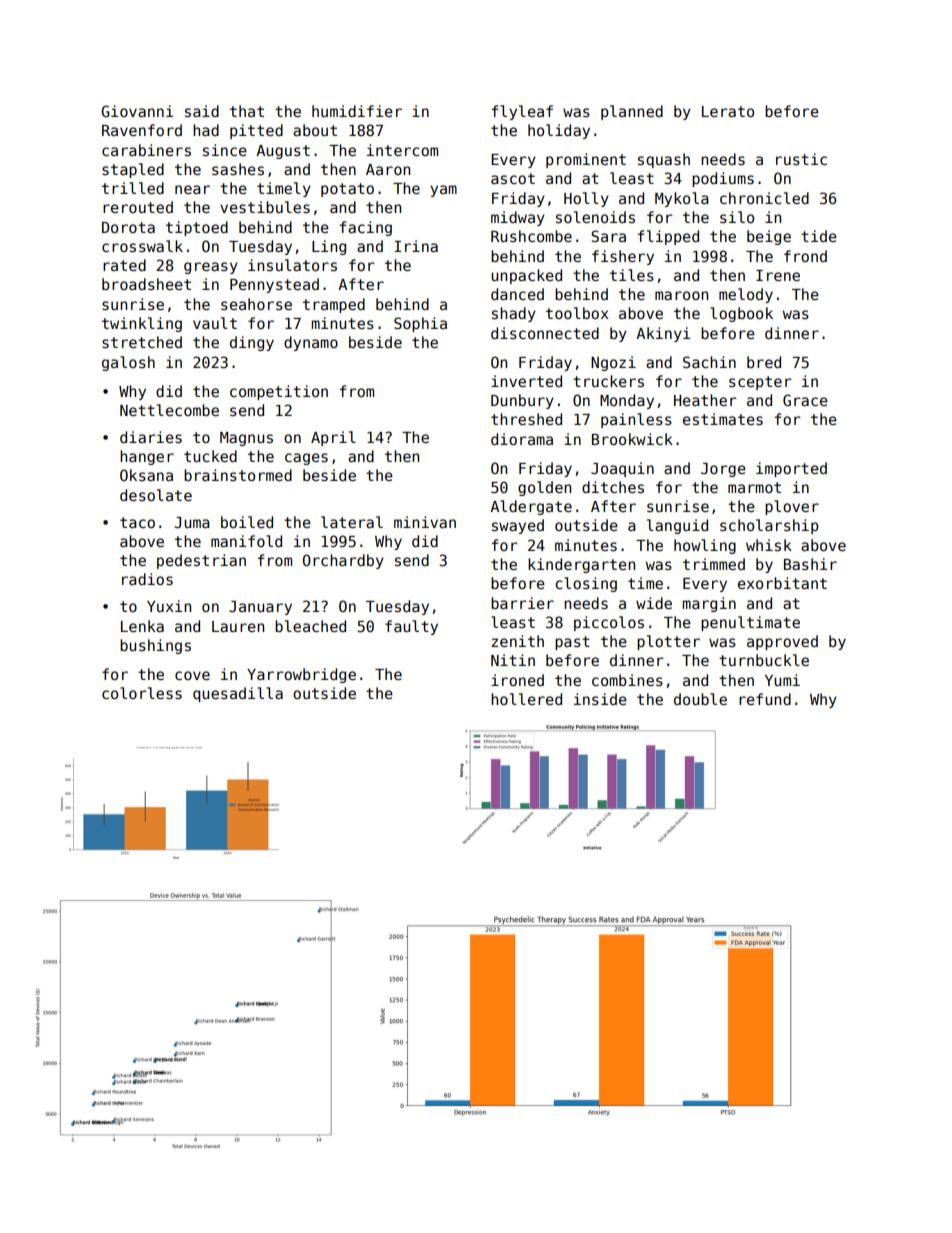 Image resolution: width=952 pixels, height=1233 pixels. Describe the element at coordinates (202, 111) in the document. I see `said` at that location.
